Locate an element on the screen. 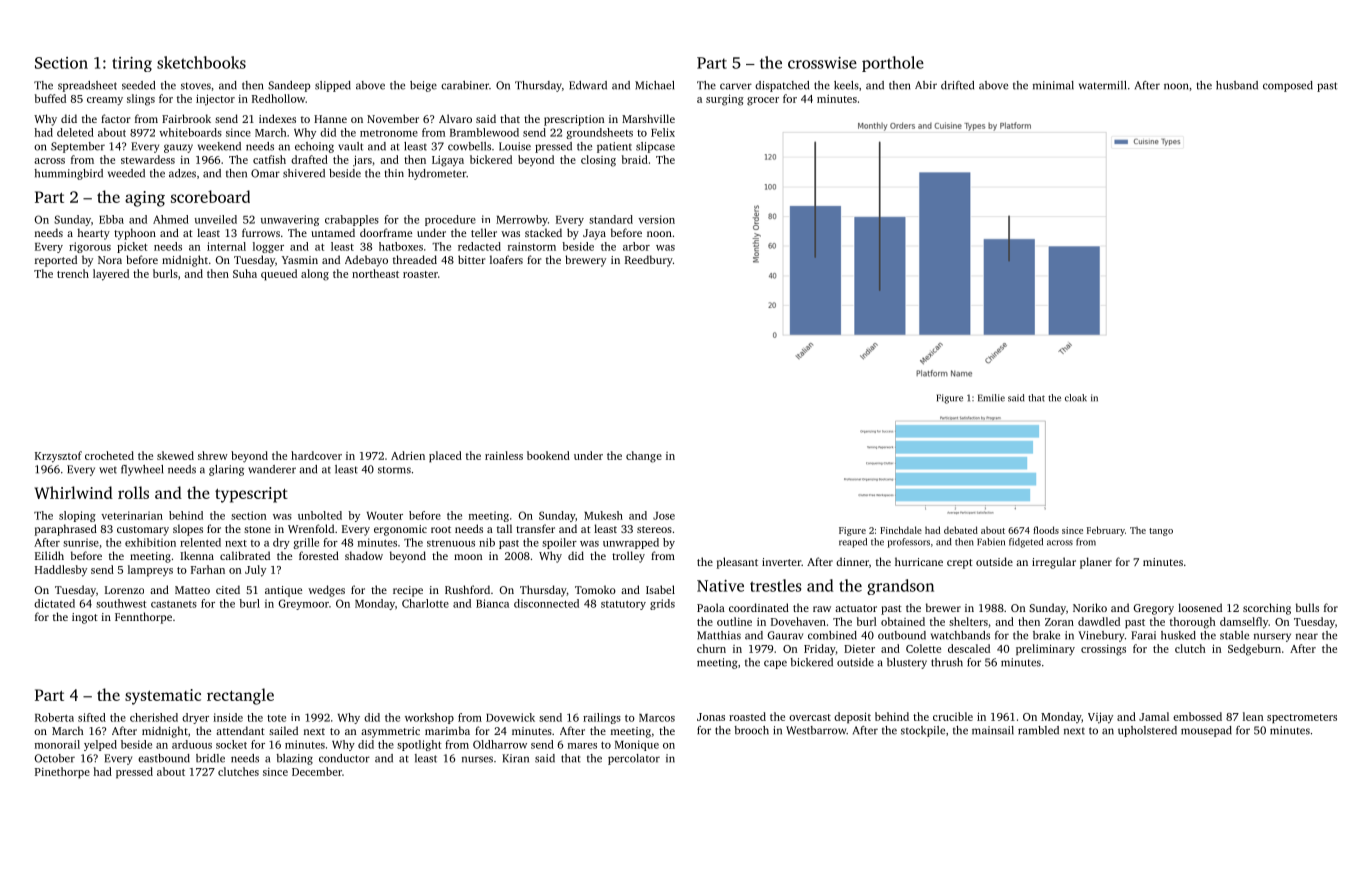 The width and height of the screenshot is (1372, 887). lampreys is located at coordinates (150, 571).
